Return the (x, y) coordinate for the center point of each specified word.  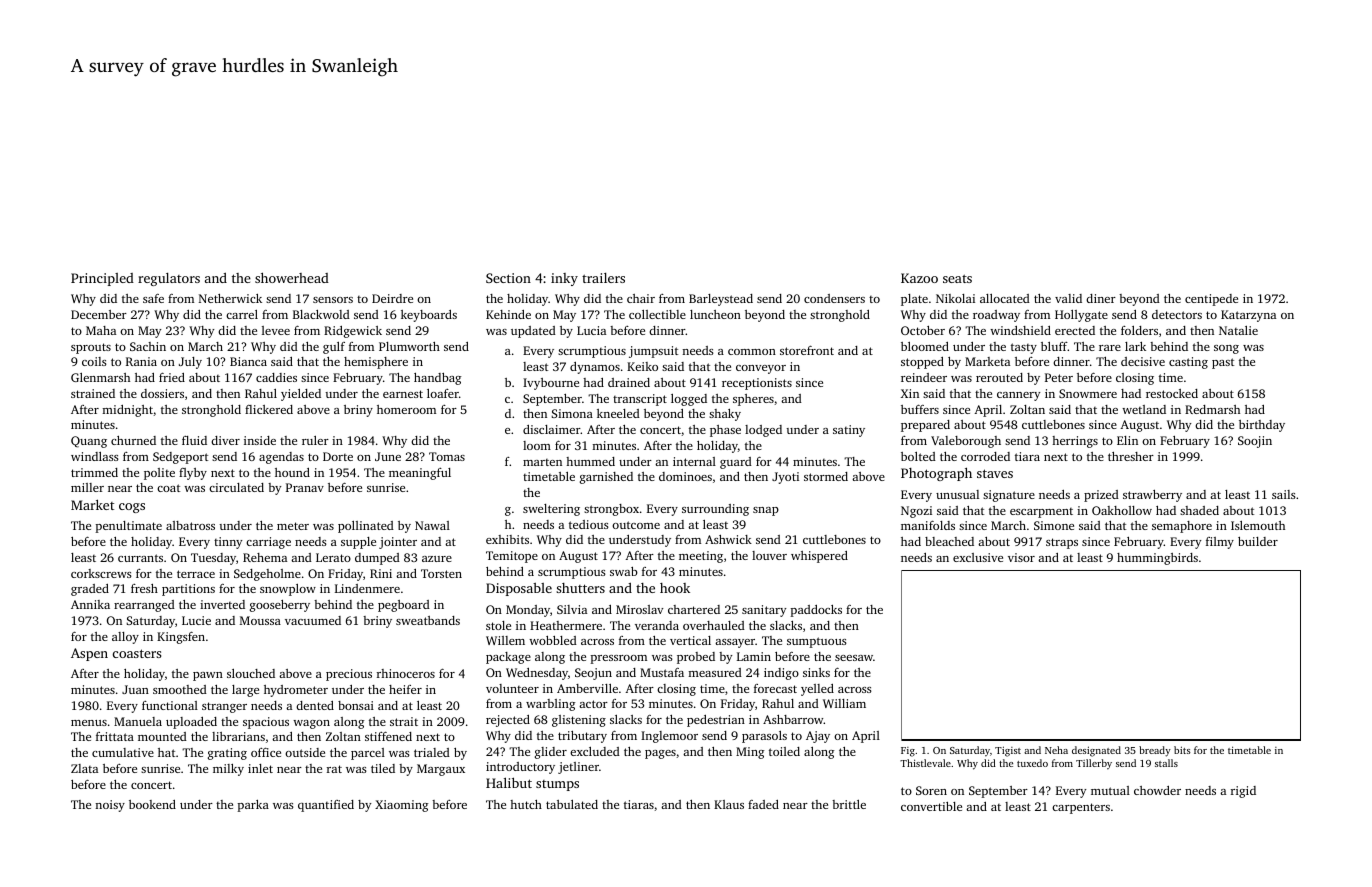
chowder (1157, 790)
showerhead (292, 277)
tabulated (572, 804)
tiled (383, 768)
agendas (281, 458)
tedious (589, 524)
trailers (603, 278)
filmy (1220, 543)
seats (957, 278)
